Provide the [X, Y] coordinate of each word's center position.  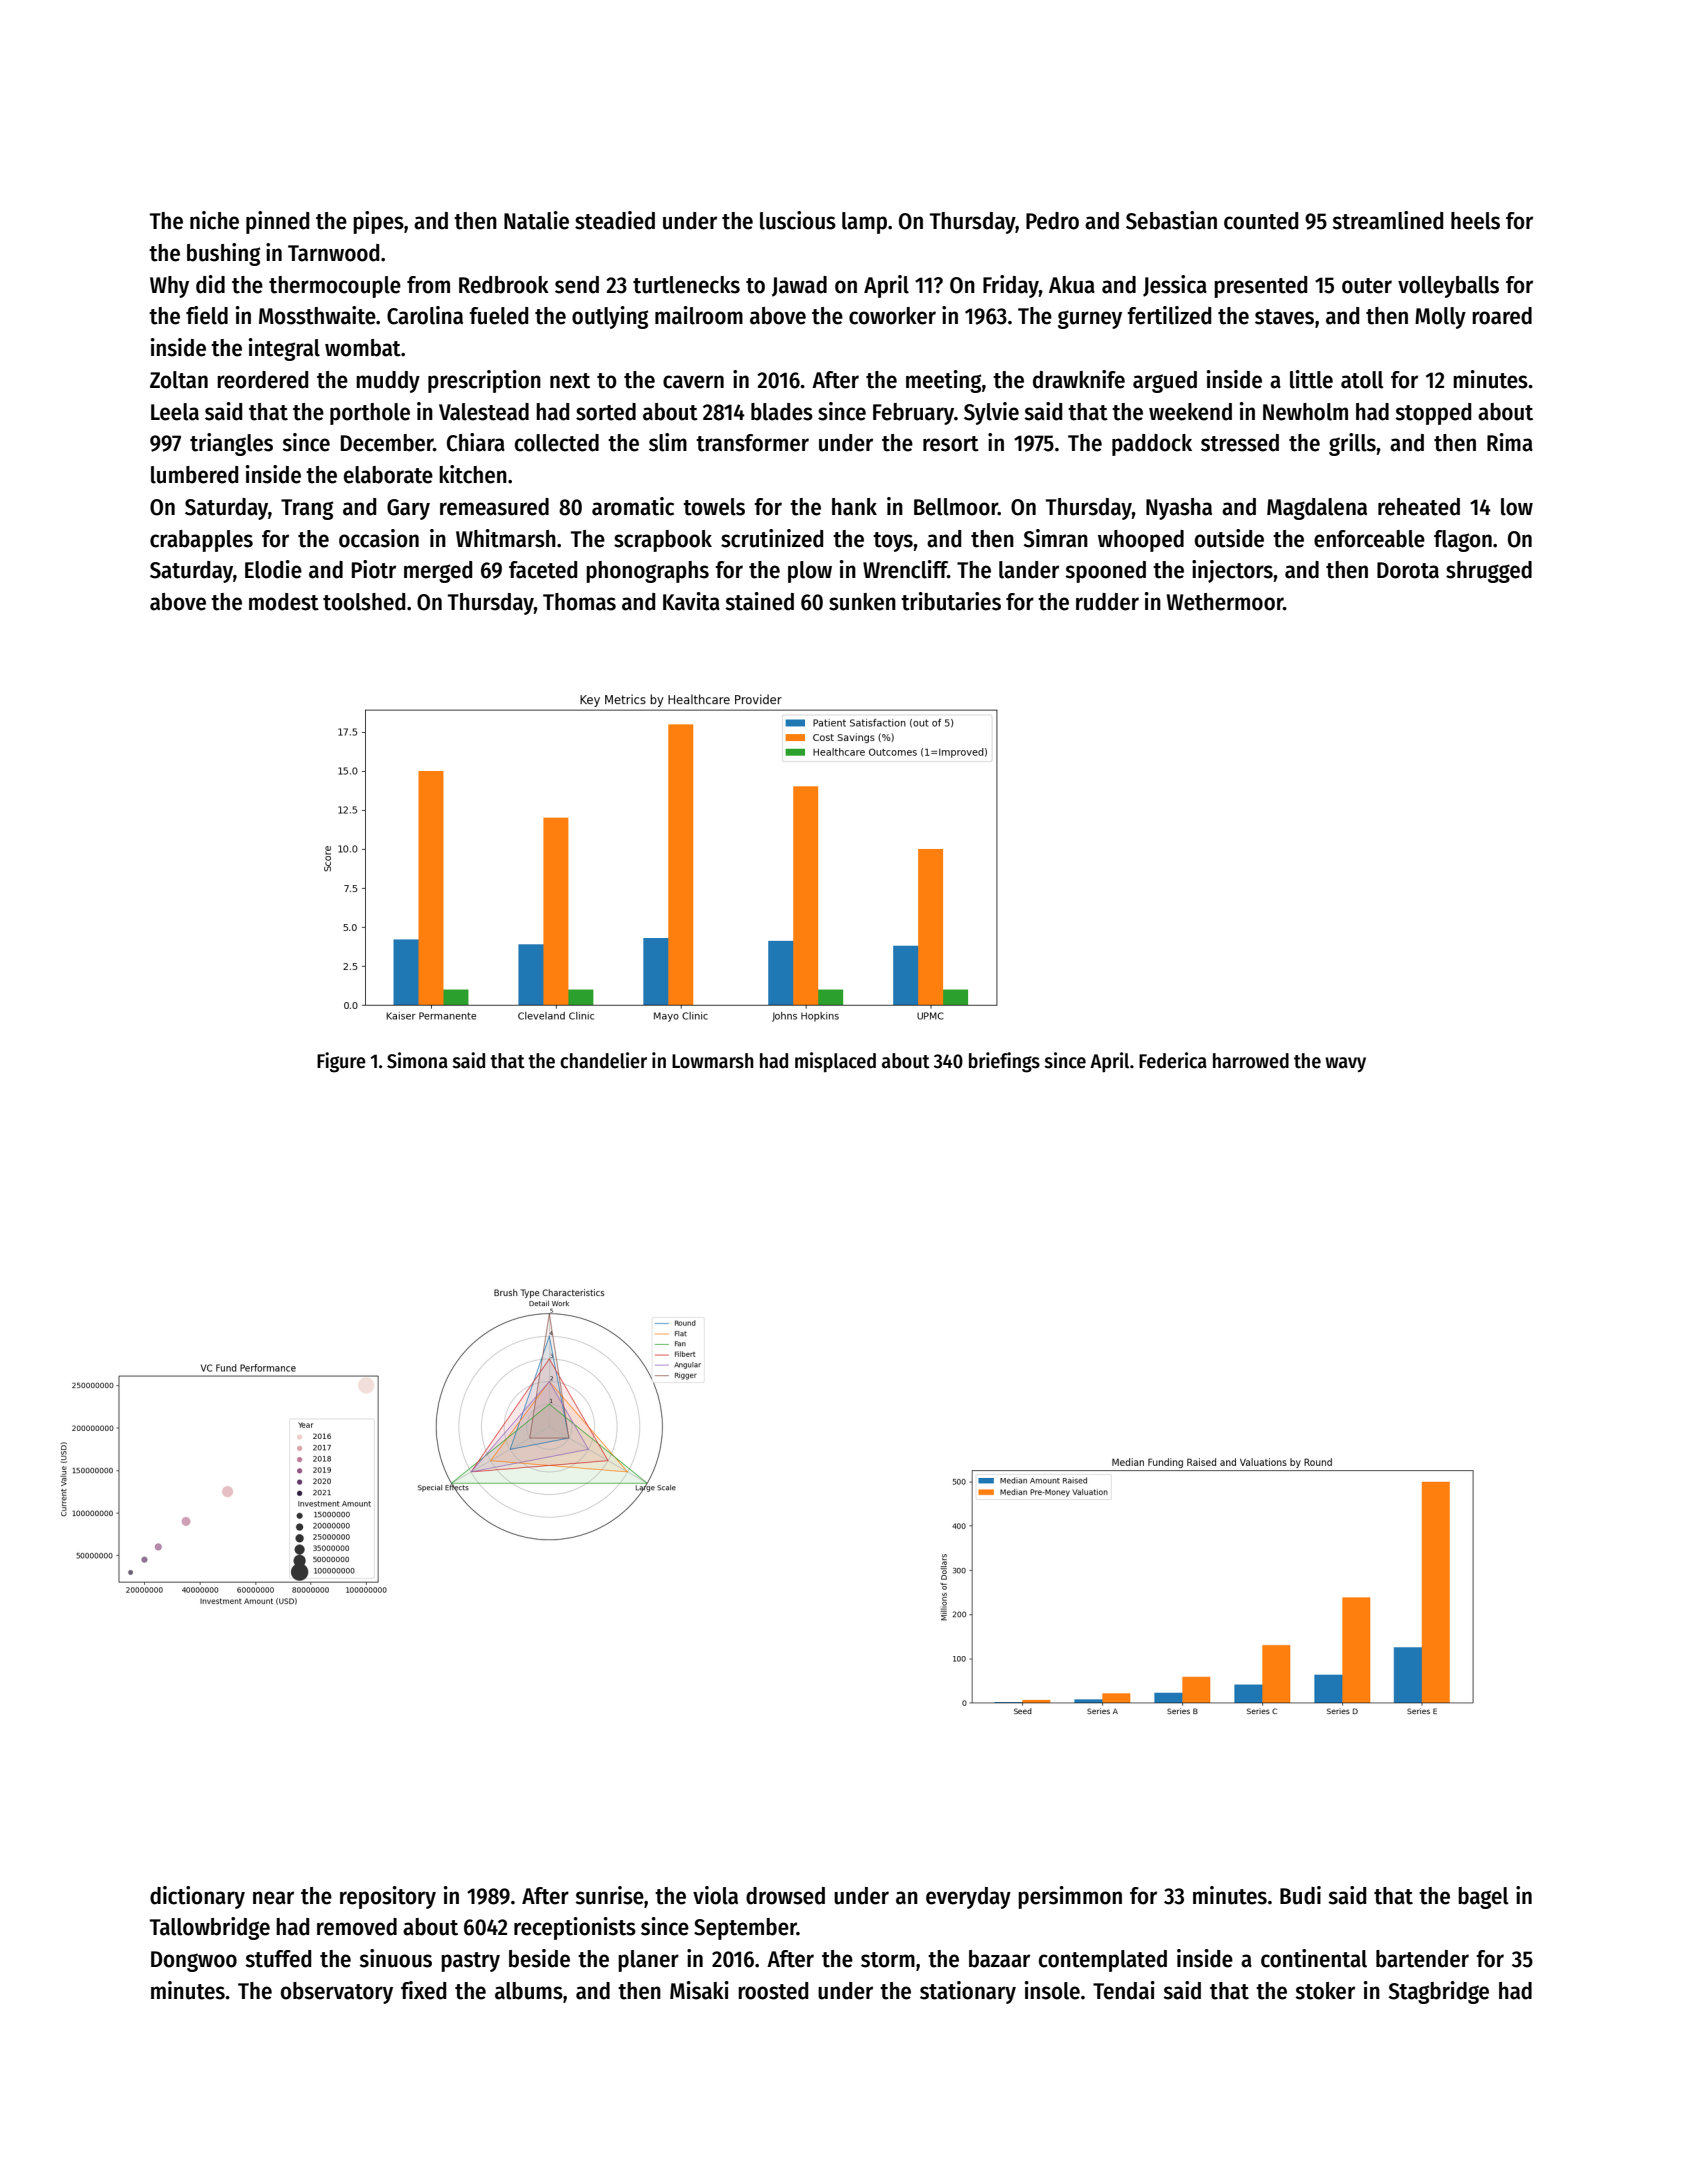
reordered [262, 380]
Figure [341, 1062]
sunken [862, 602]
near [273, 1898]
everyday [968, 1898]
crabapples [201, 541]
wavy [1345, 1064]
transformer [752, 443]
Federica [1173, 1060]
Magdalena [1317, 509]
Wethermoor [1224, 602]
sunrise [609, 1895]
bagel [1483, 1898]
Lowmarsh [713, 1061]
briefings [1004, 1062]
